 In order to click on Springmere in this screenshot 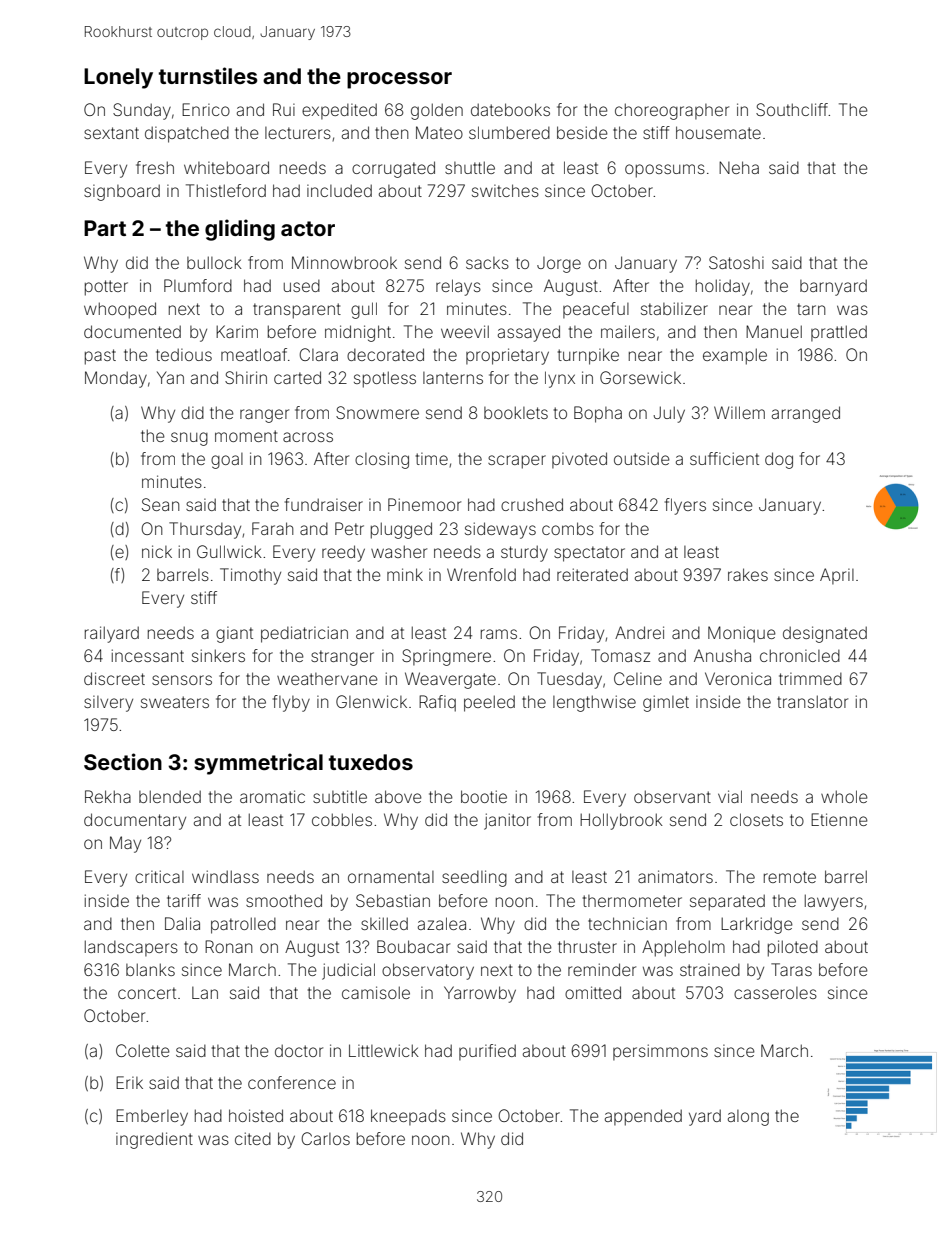, I will do `click(446, 657)`.
